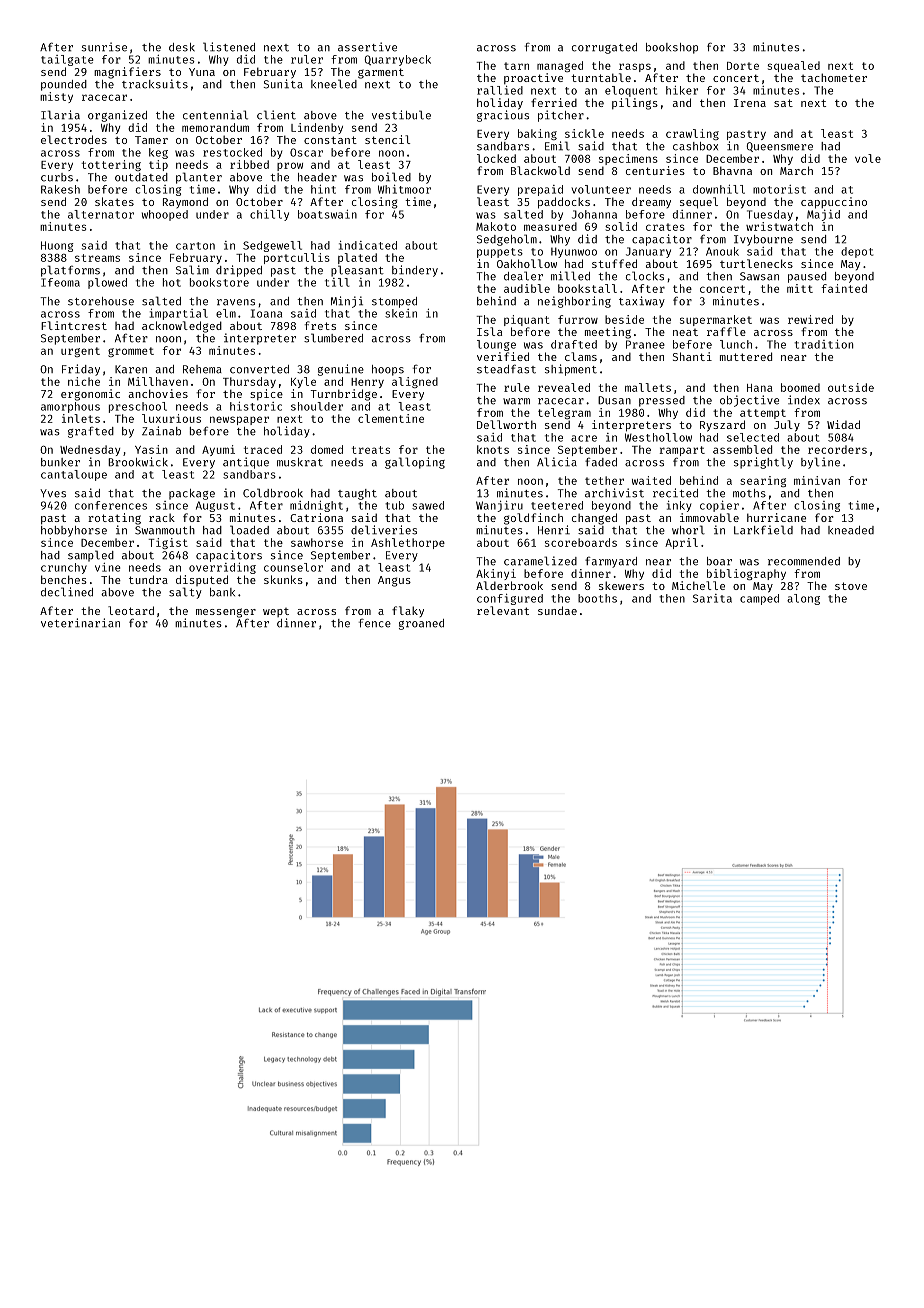  Describe the element at coordinates (604, 48) in the screenshot. I see `corrugated` at that location.
